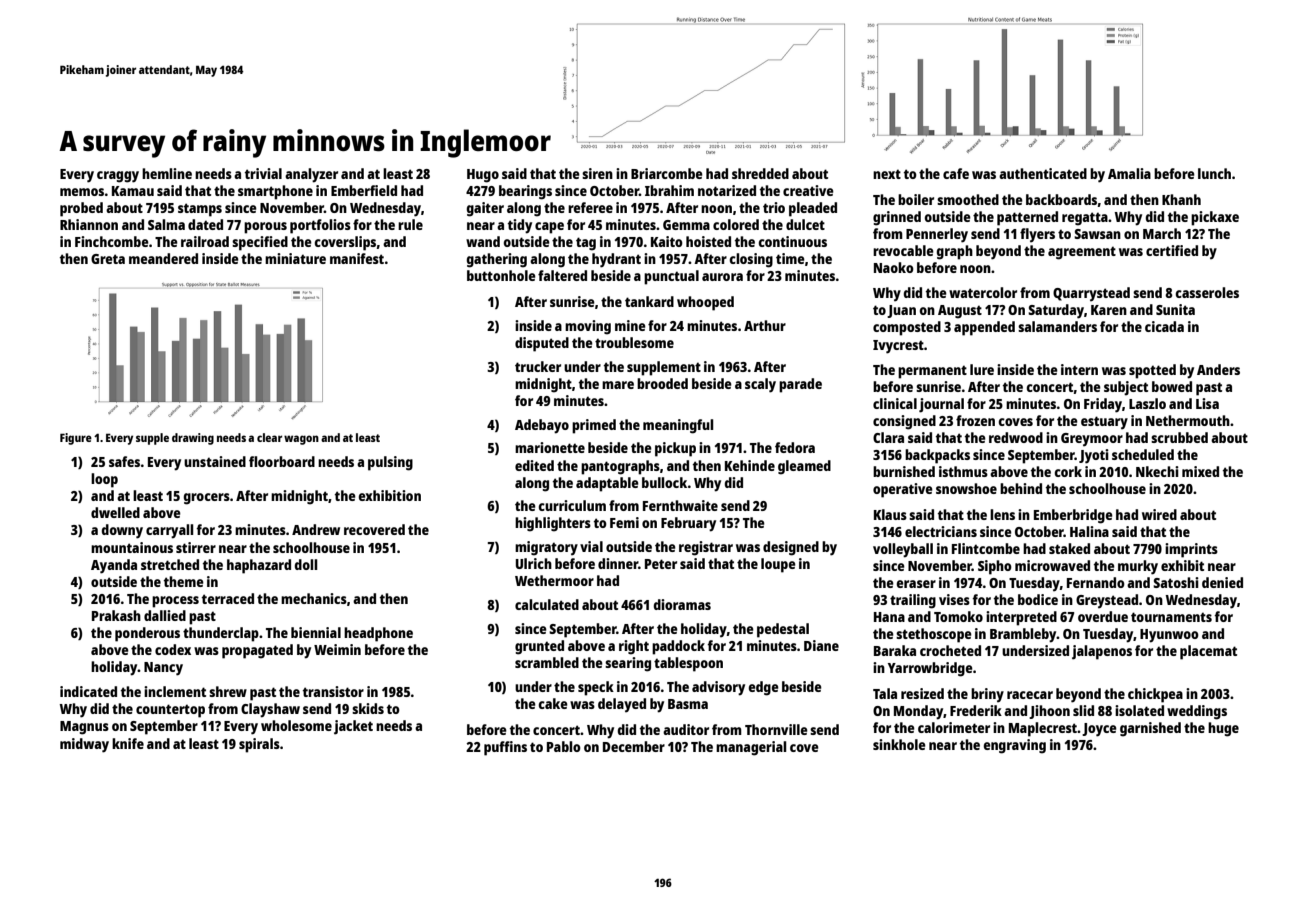 Image resolution: width=1308 pixels, height=924 pixels. I want to click on next, so click(887, 174).
